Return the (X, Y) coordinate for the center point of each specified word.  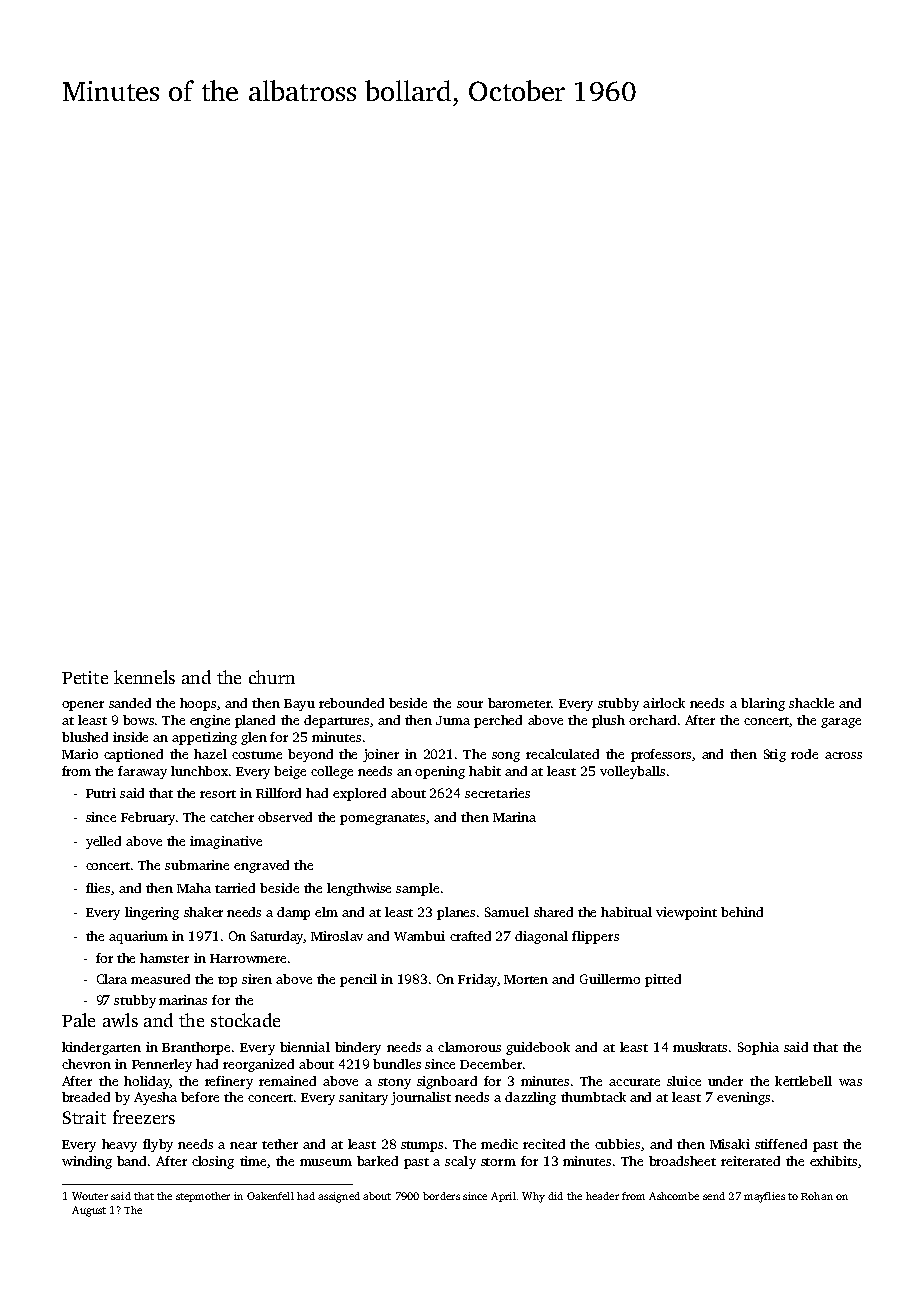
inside (130, 737)
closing (213, 1162)
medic (499, 1144)
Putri (101, 793)
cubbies (617, 1144)
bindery (358, 1048)
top (227, 981)
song (506, 757)
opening (440, 772)
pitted (663, 980)
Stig (775, 755)
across (843, 755)
